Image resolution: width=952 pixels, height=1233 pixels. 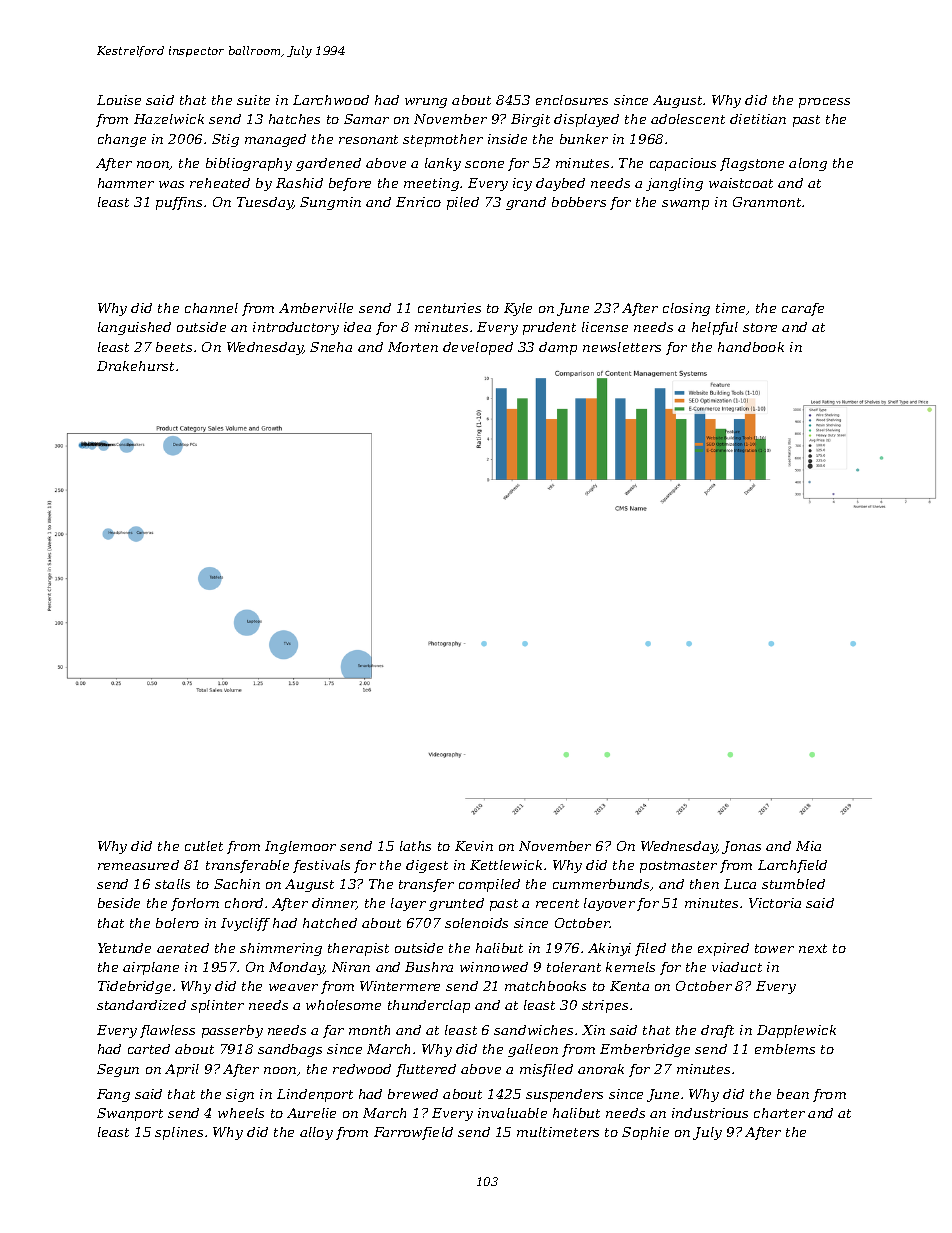 What do you see at coordinates (717, 1031) in the image?
I see `draft` at bounding box center [717, 1031].
